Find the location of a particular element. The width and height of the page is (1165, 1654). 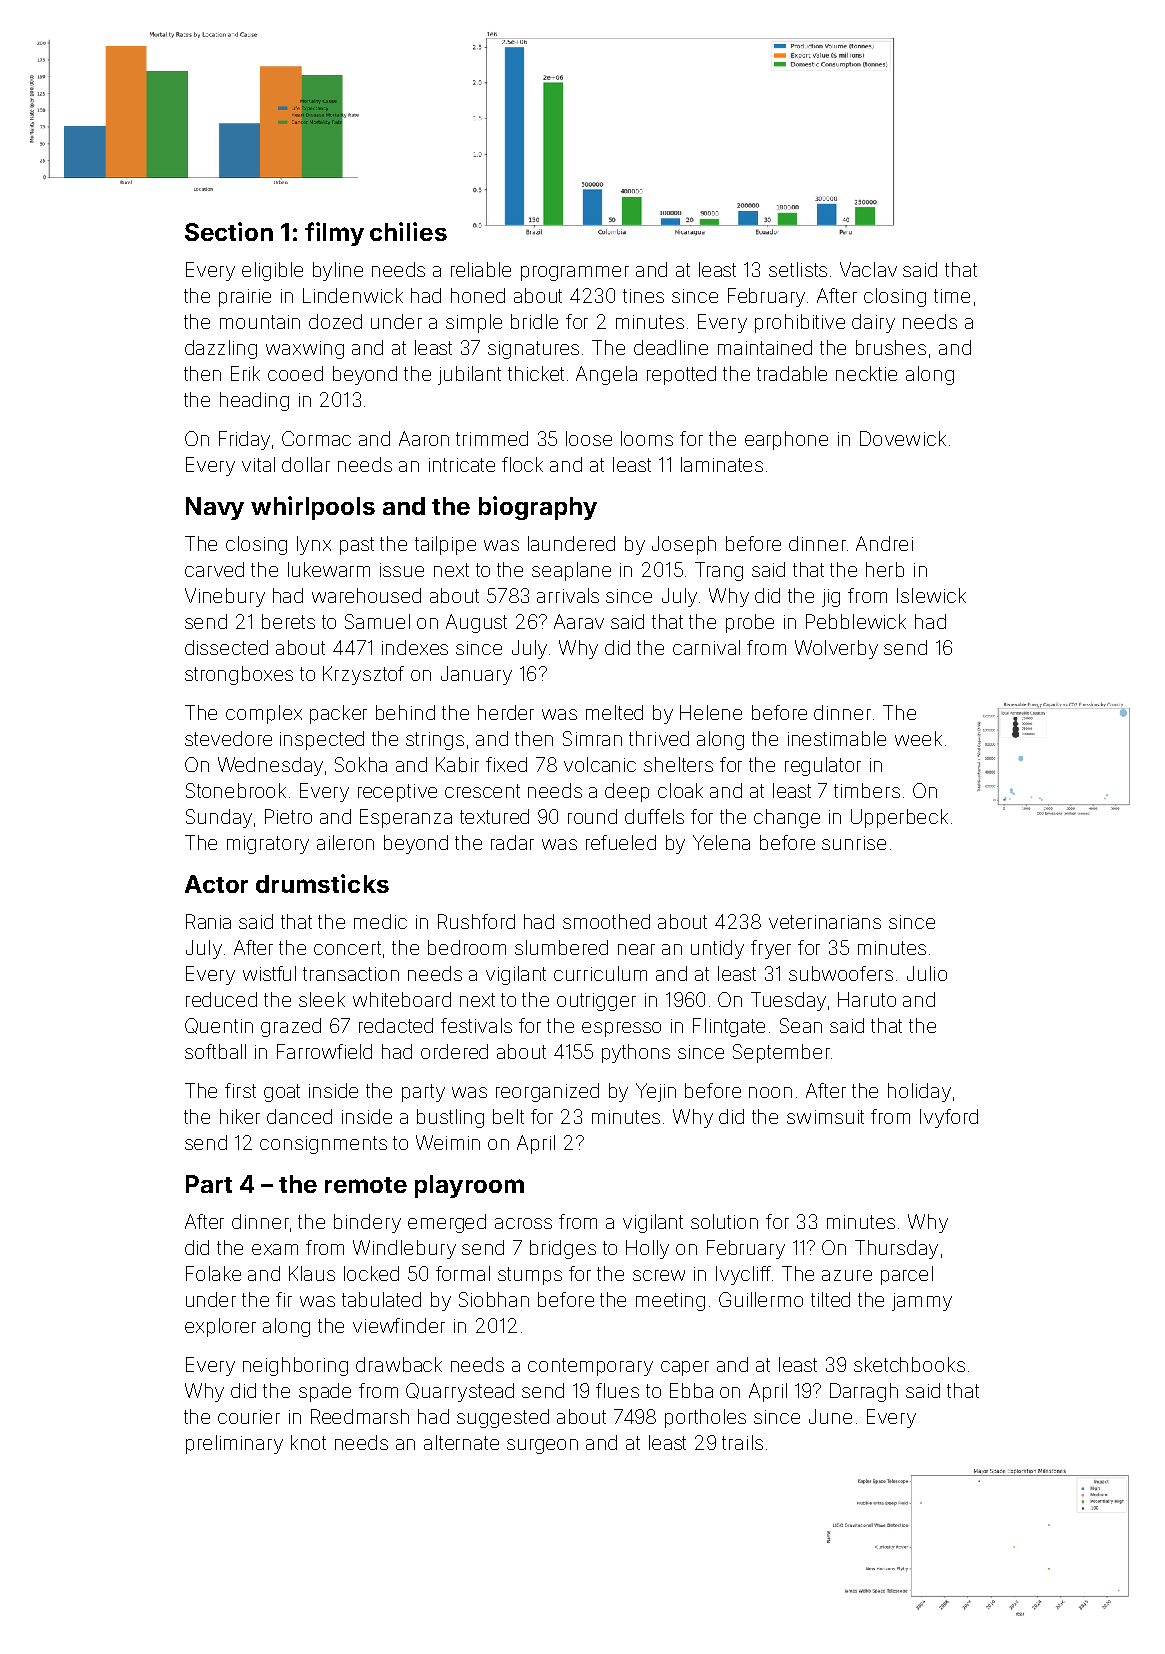

Pietro is located at coordinates (288, 816).
